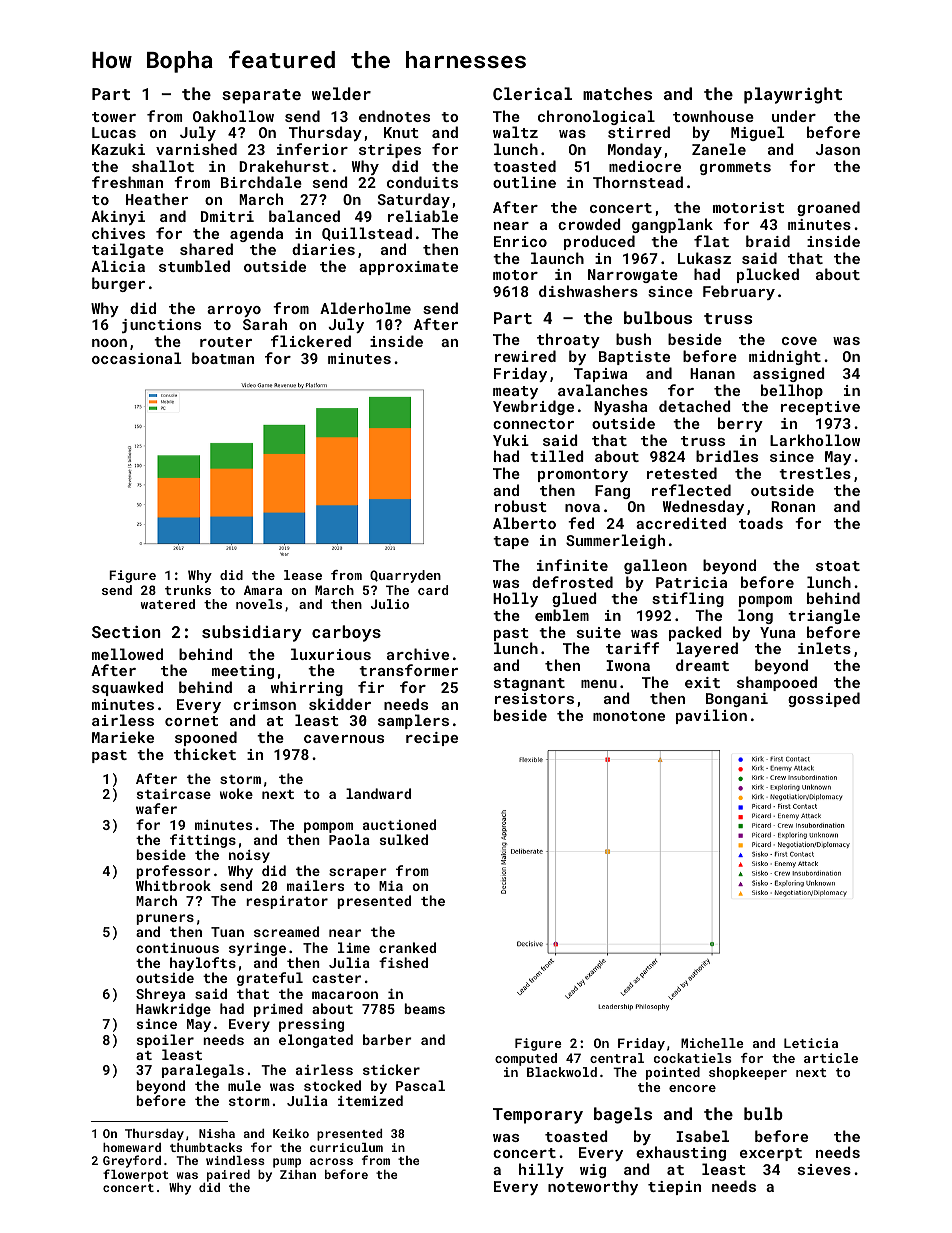 The width and height of the document is (952, 1233). Describe the element at coordinates (136, 358) in the document. I see `occasional` at that location.
